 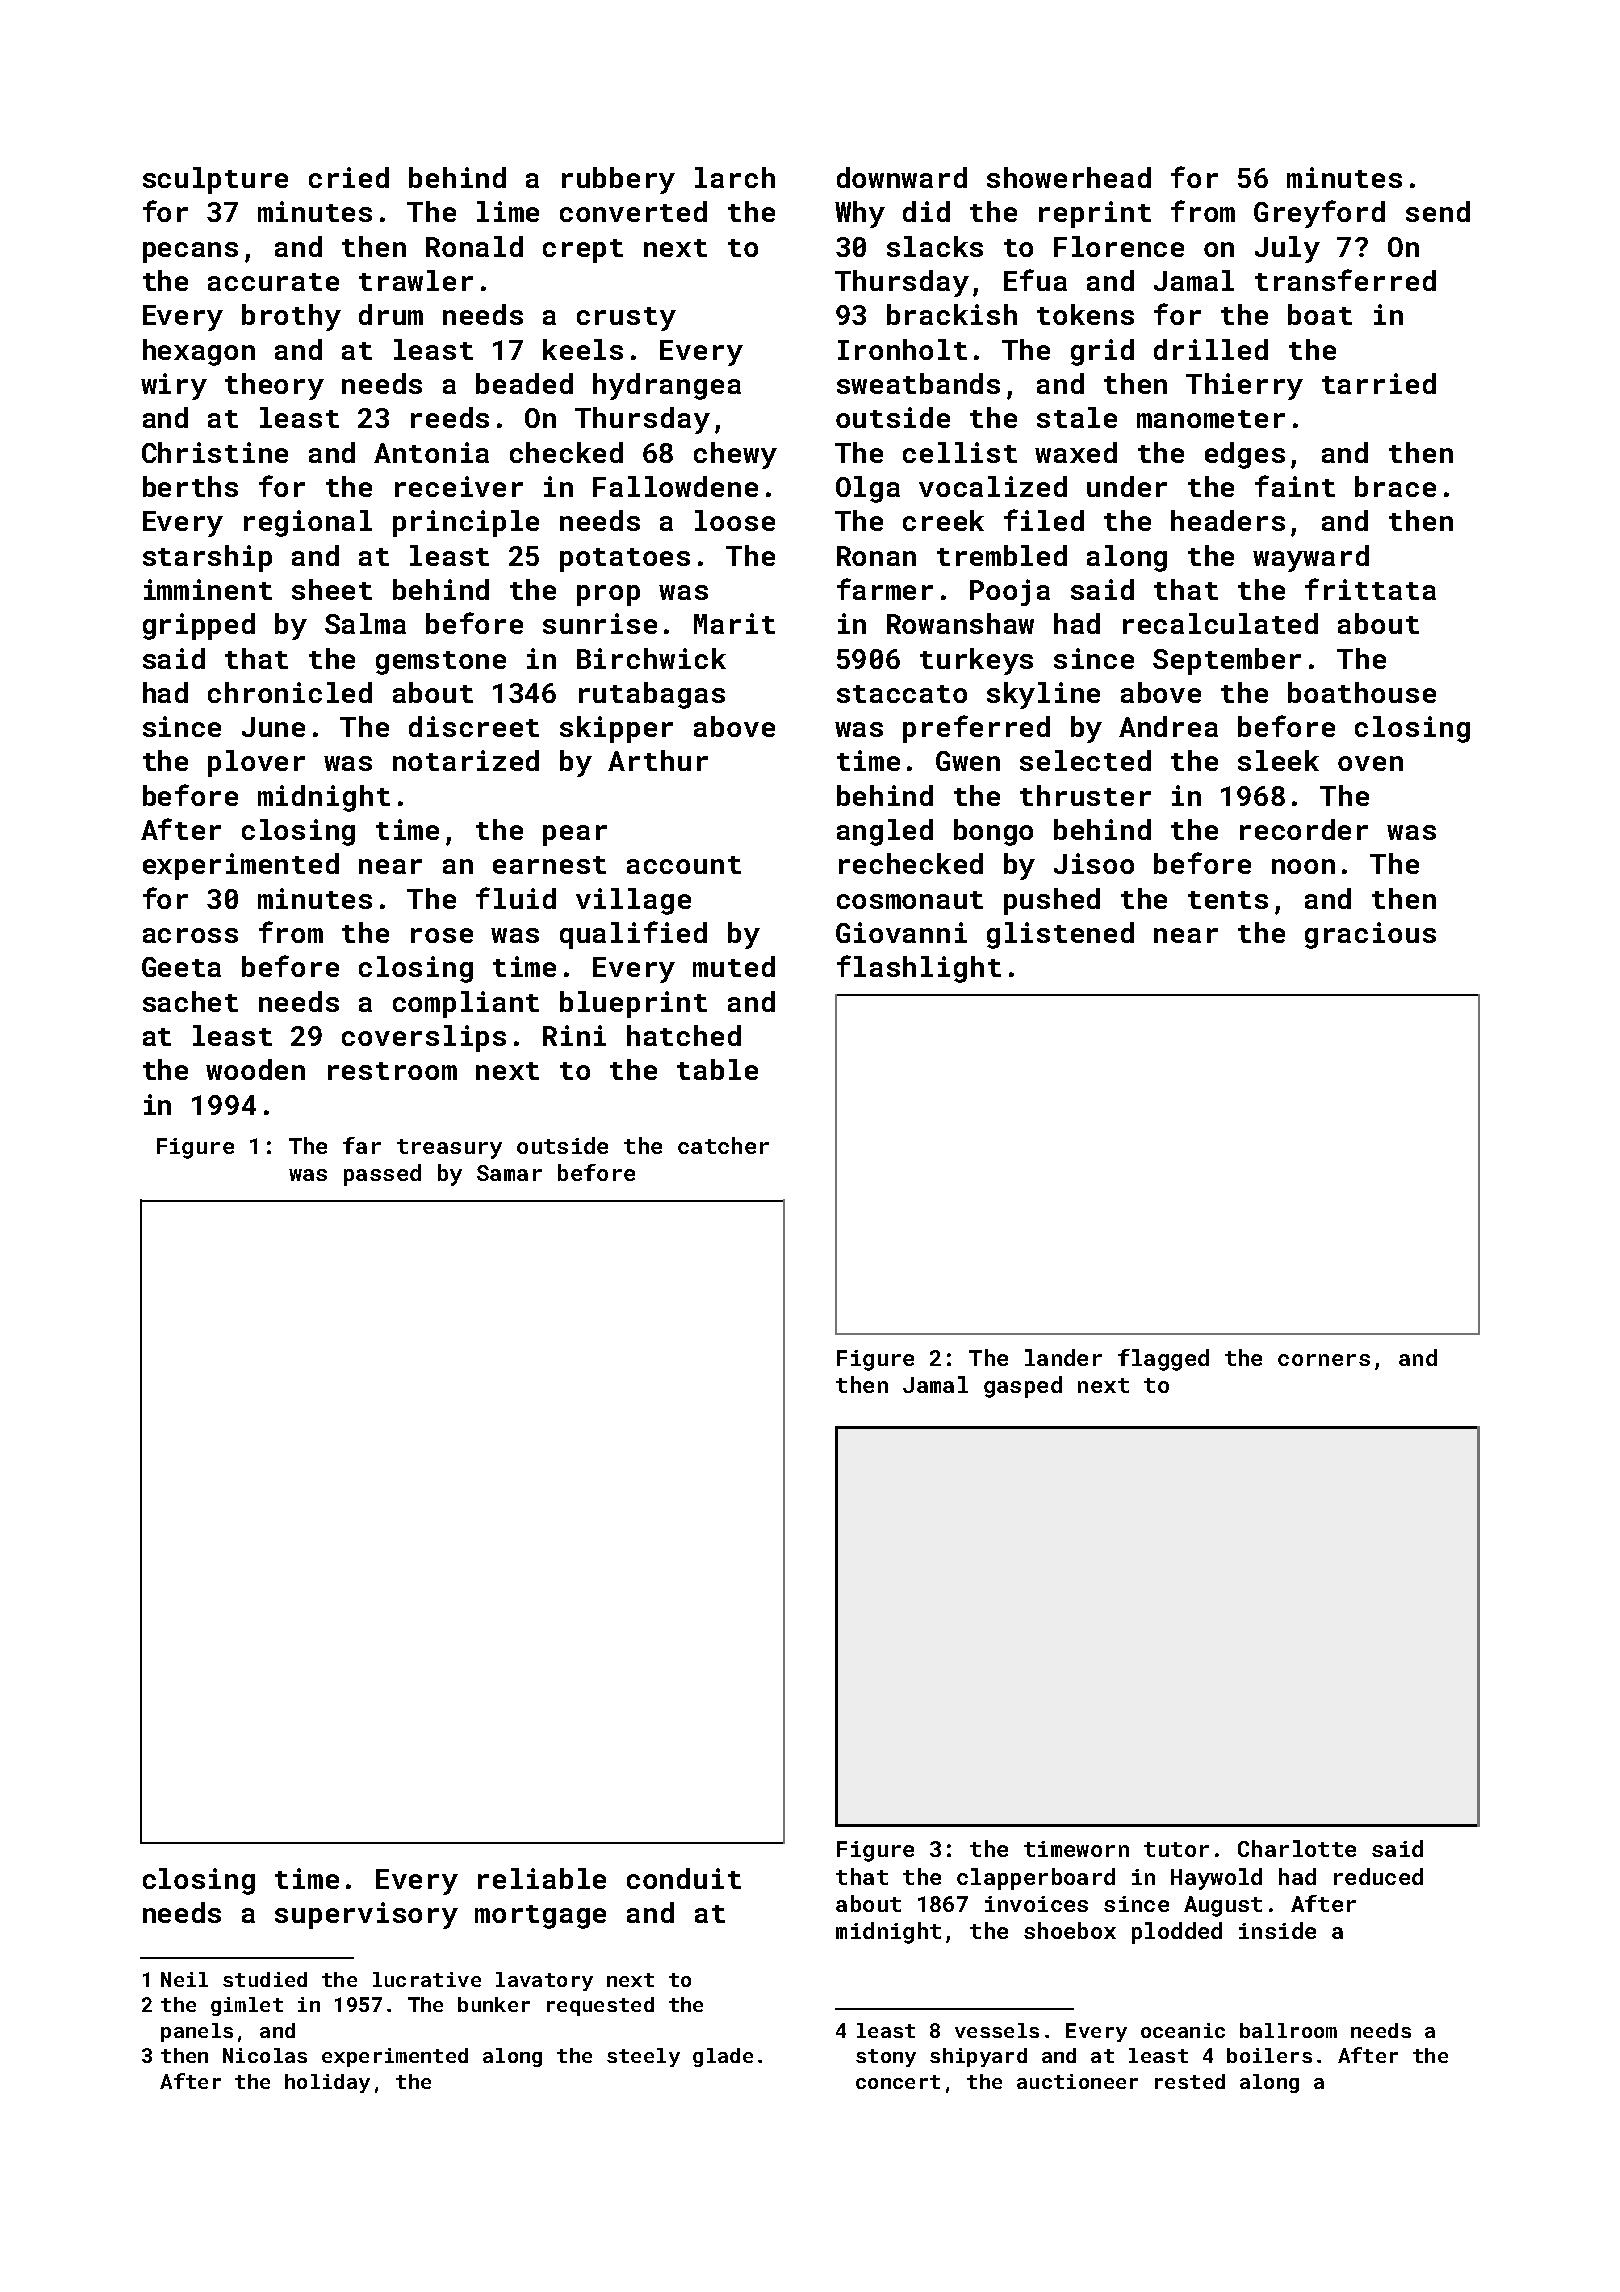 What do you see at coordinates (366, 1915) in the screenshot?
I see `supervisory` at bounding box center [366, 1915].
